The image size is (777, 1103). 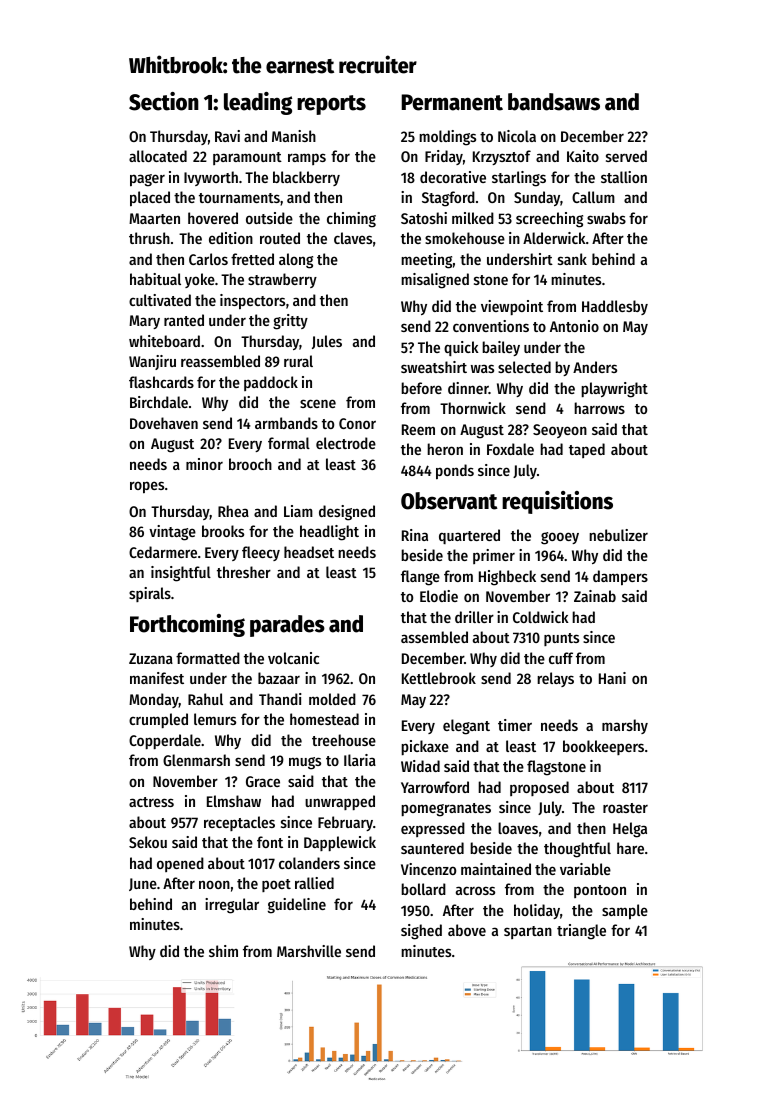 What do you see at coordinates (164, 101) in the document?
I see `Section` at bounding box center [164, 101].
